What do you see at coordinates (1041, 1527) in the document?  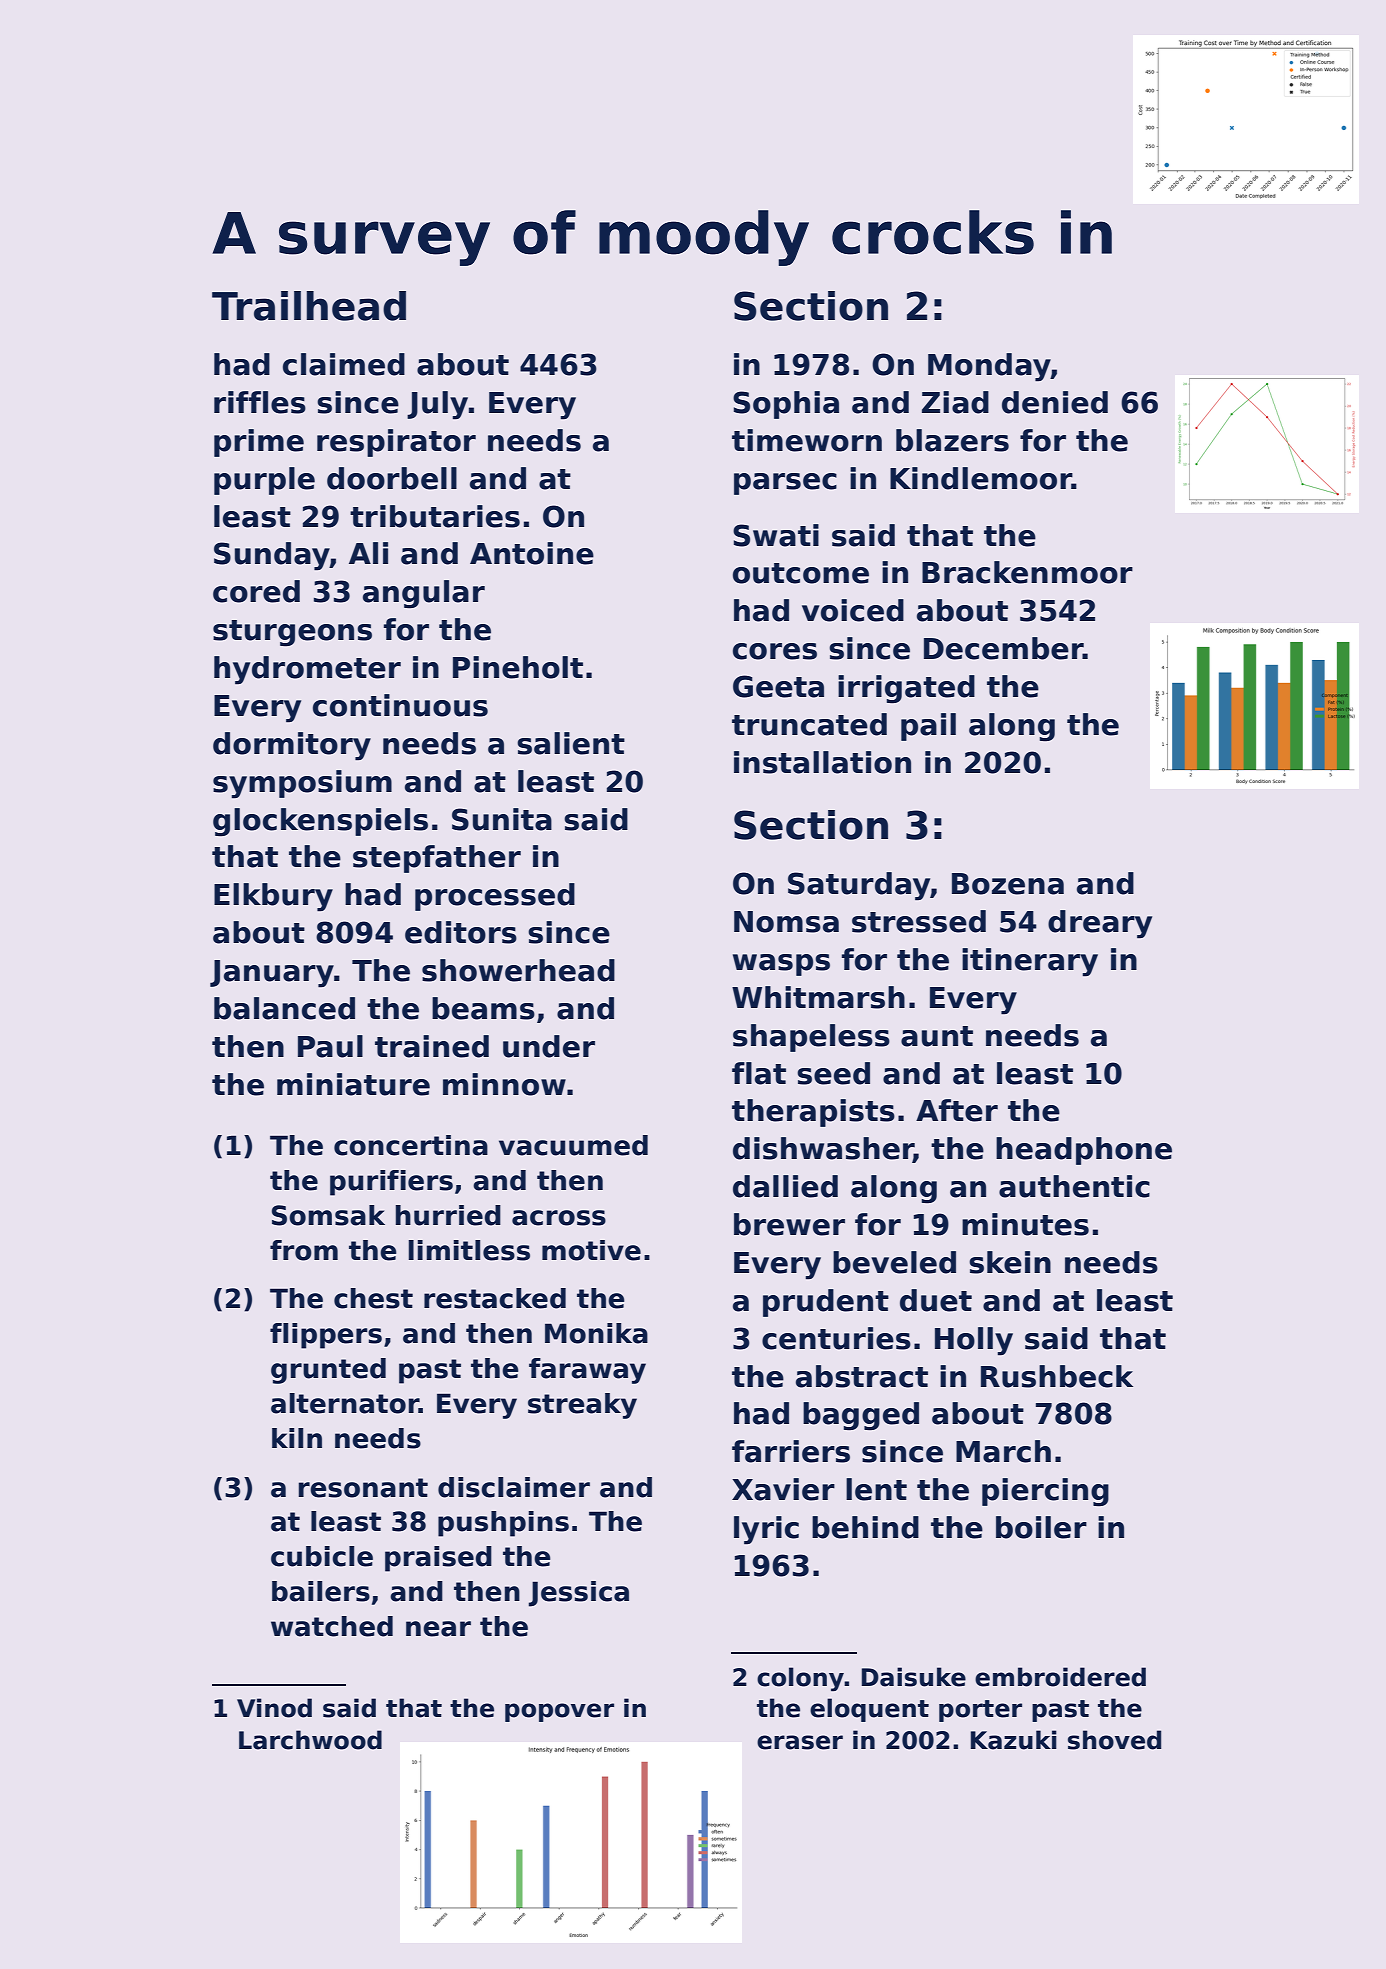 I see `boiler` at bounding box center [1041, 1527].
